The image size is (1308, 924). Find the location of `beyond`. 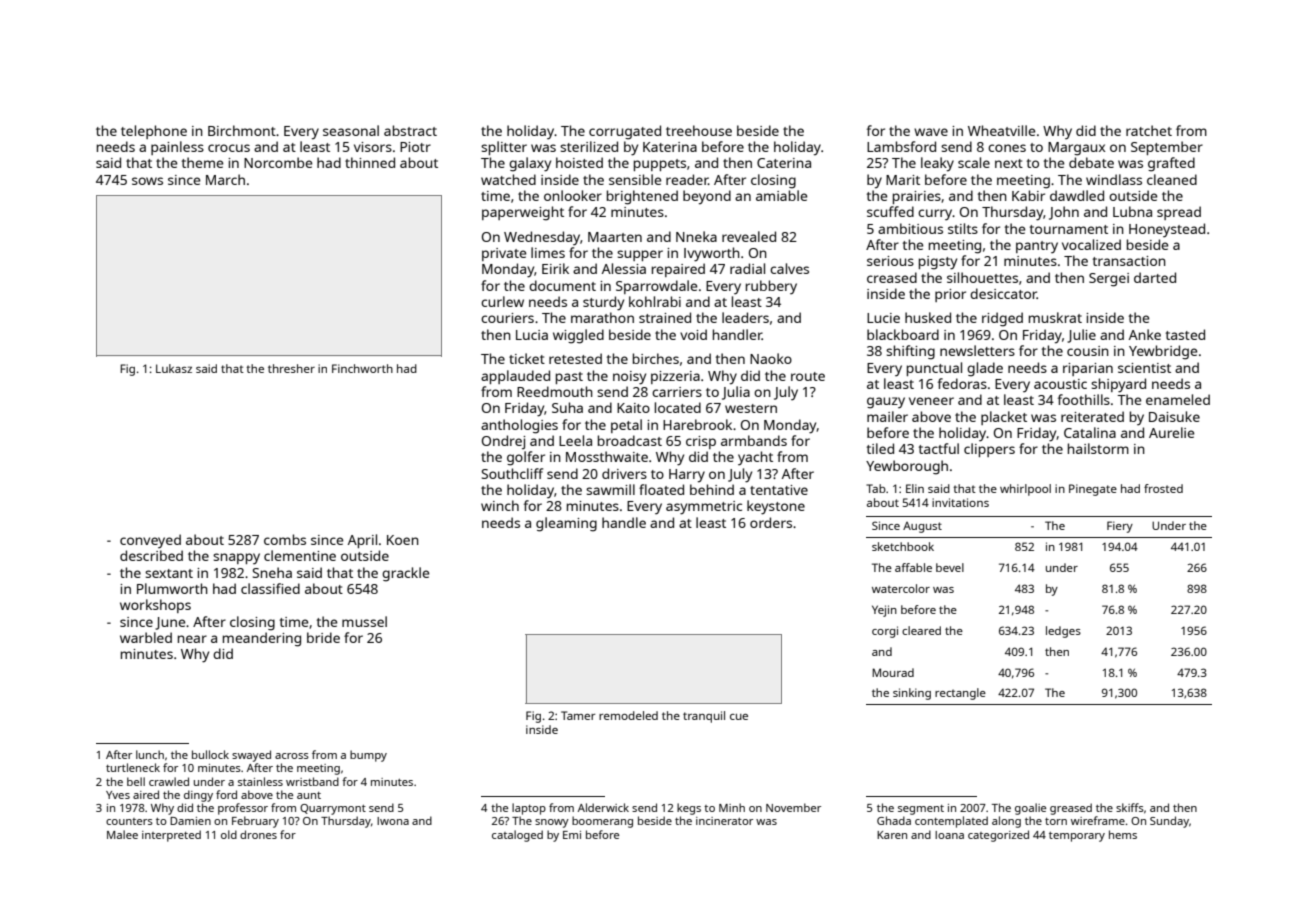

beyond is located at coordinates (707, 197).
